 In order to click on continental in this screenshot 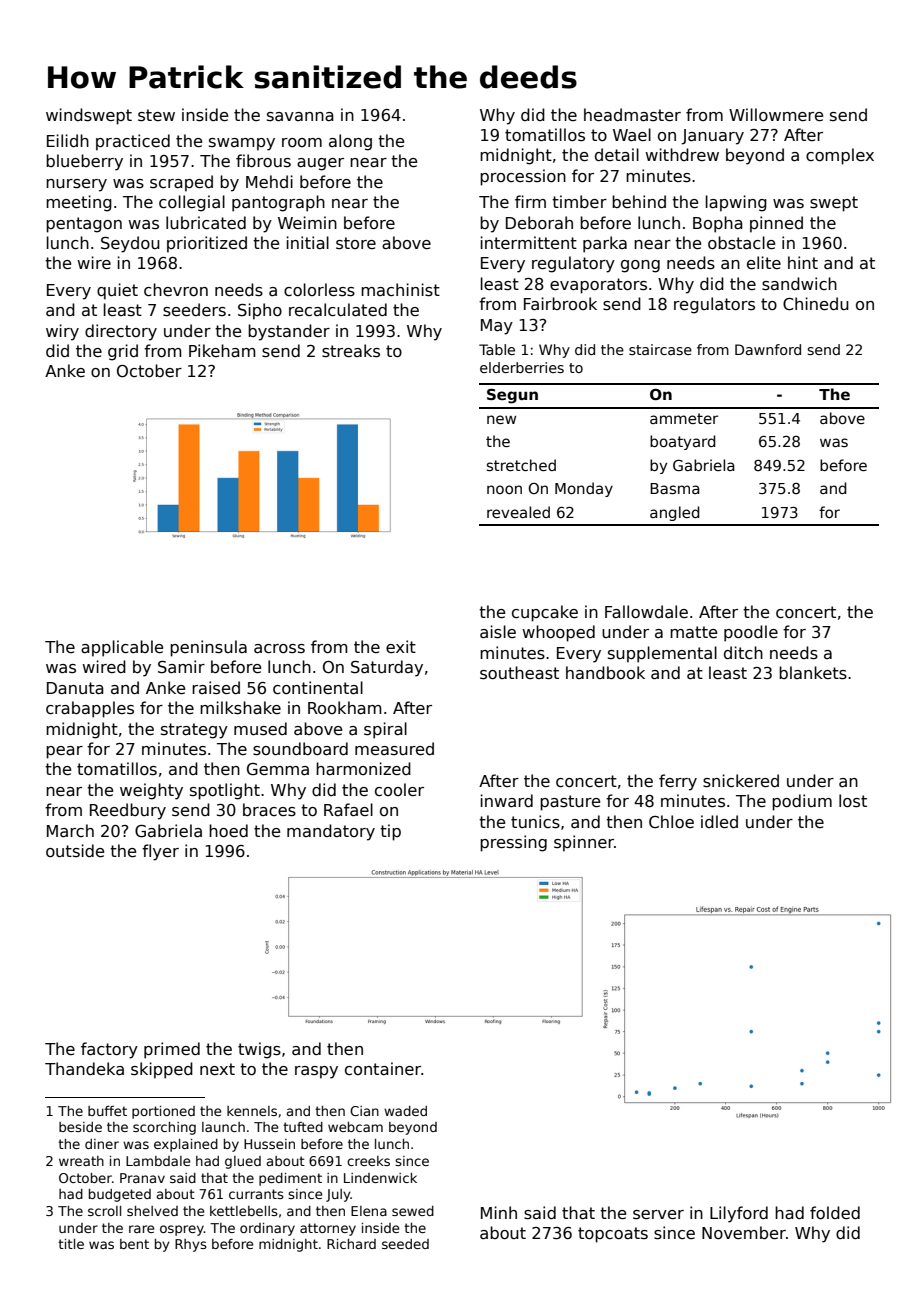, I will do `click(318, 688)`.
